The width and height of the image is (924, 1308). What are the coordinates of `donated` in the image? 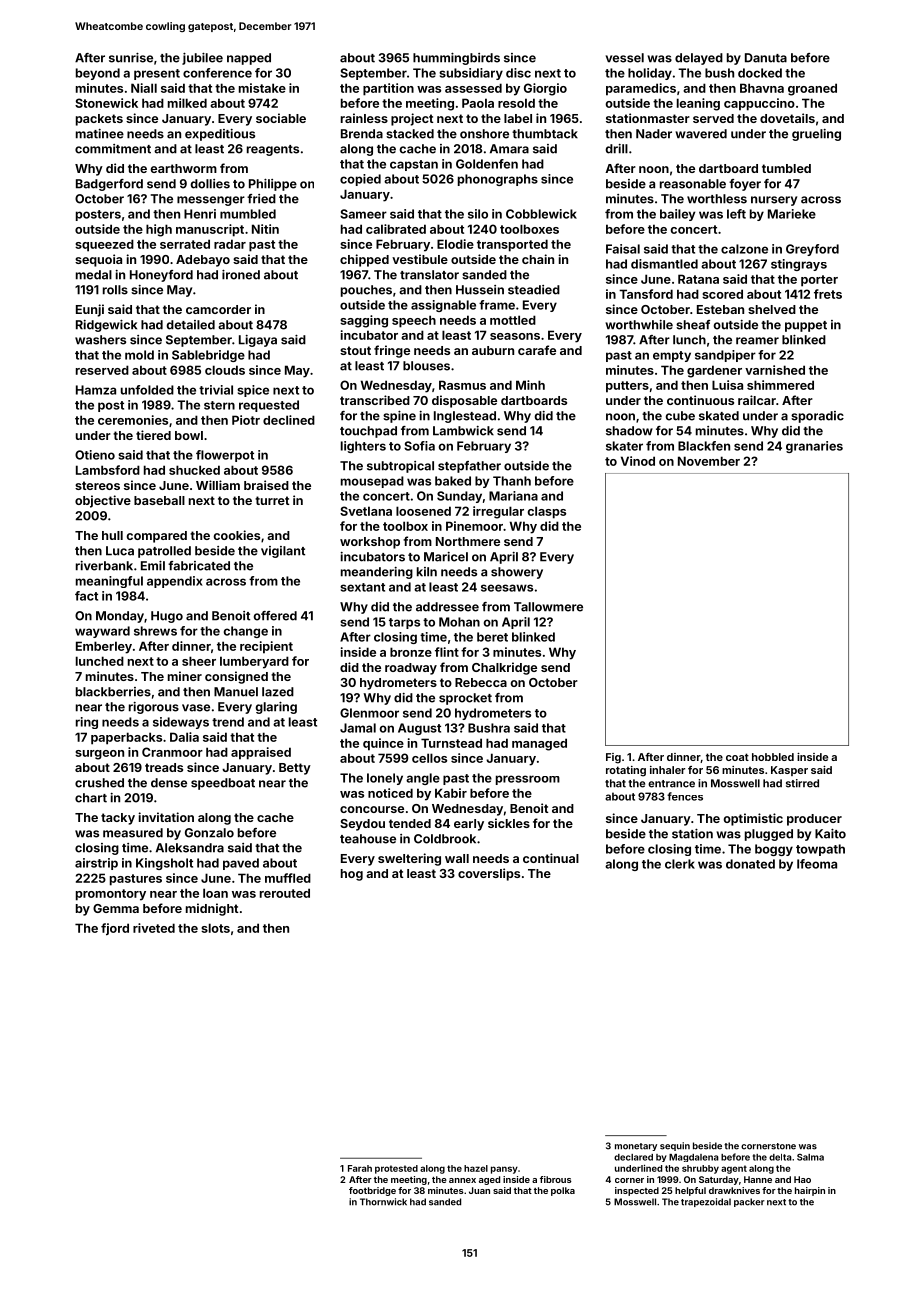 It's located at (750, 864).
